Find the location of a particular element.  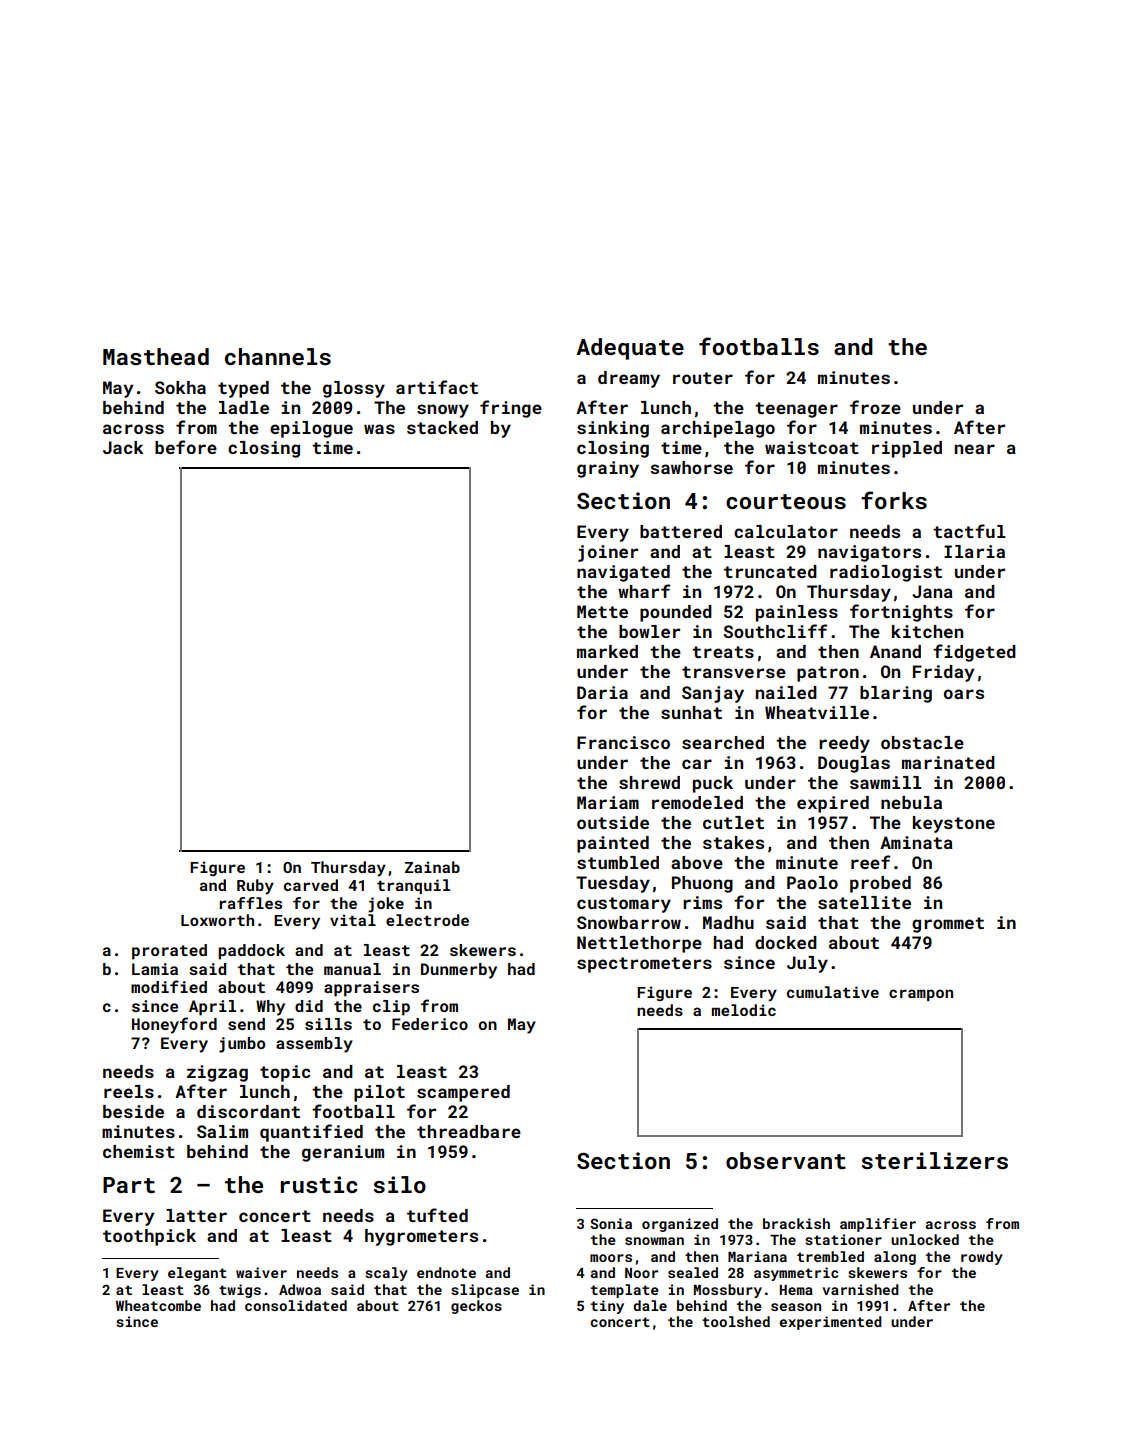

Ruby is located at coordinates (255, 887).
